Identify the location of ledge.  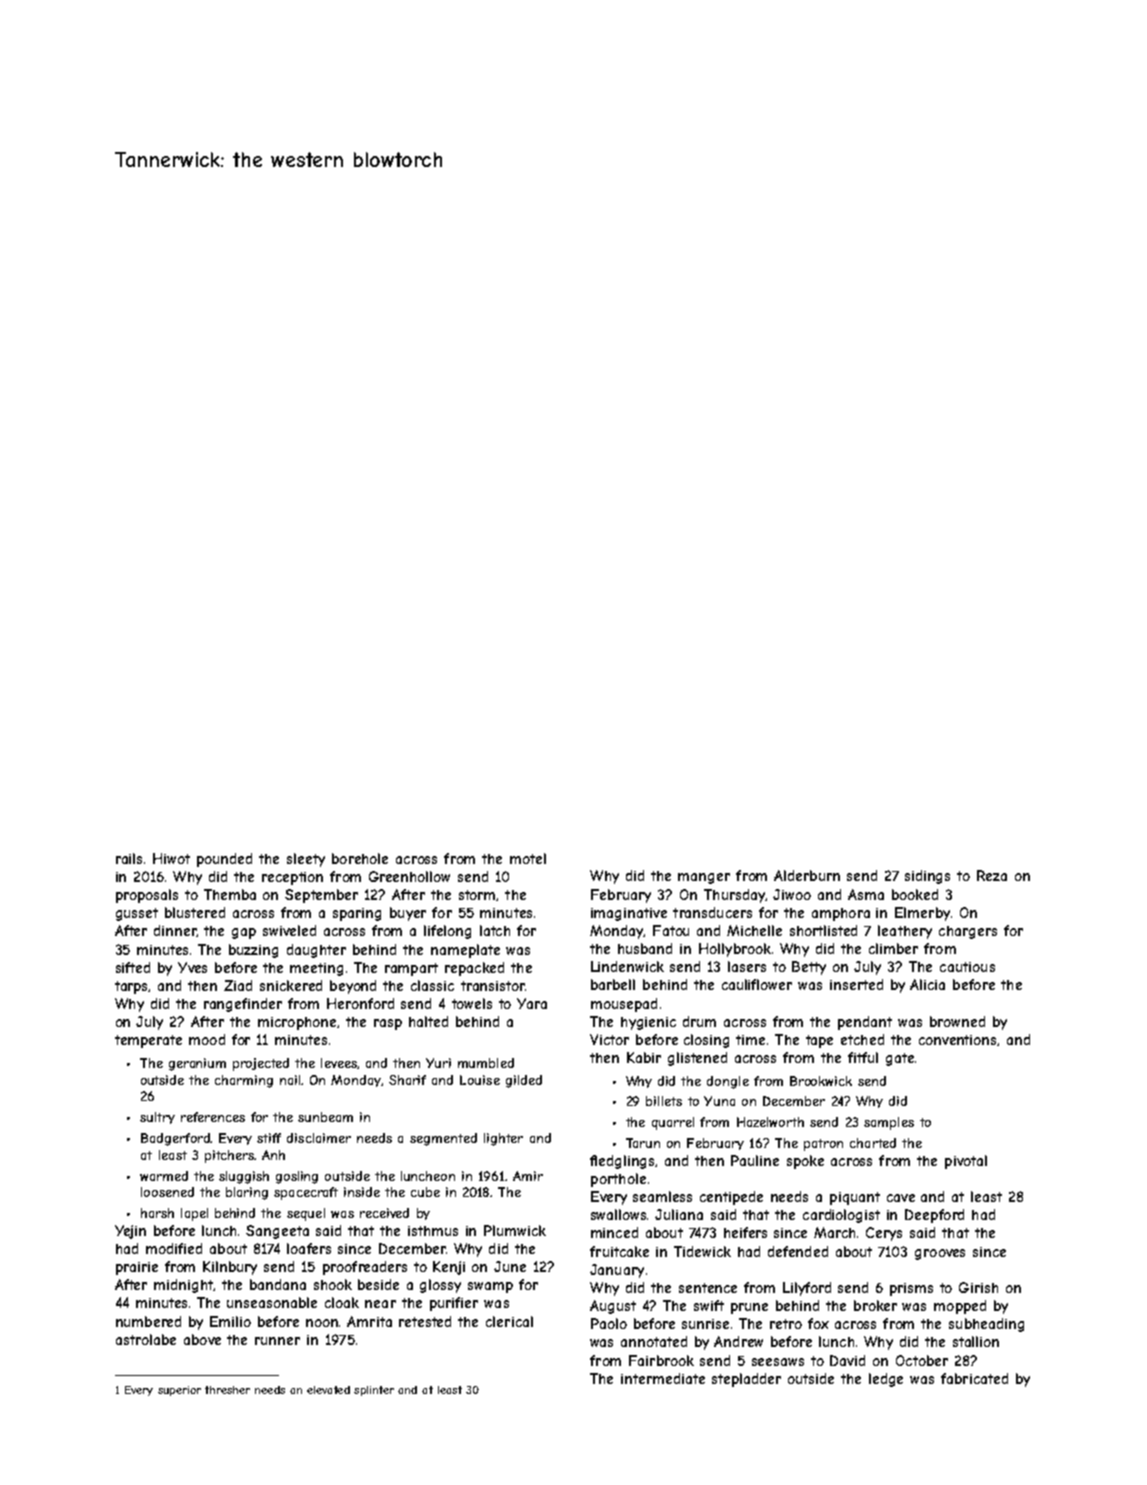
(886, 1380).
